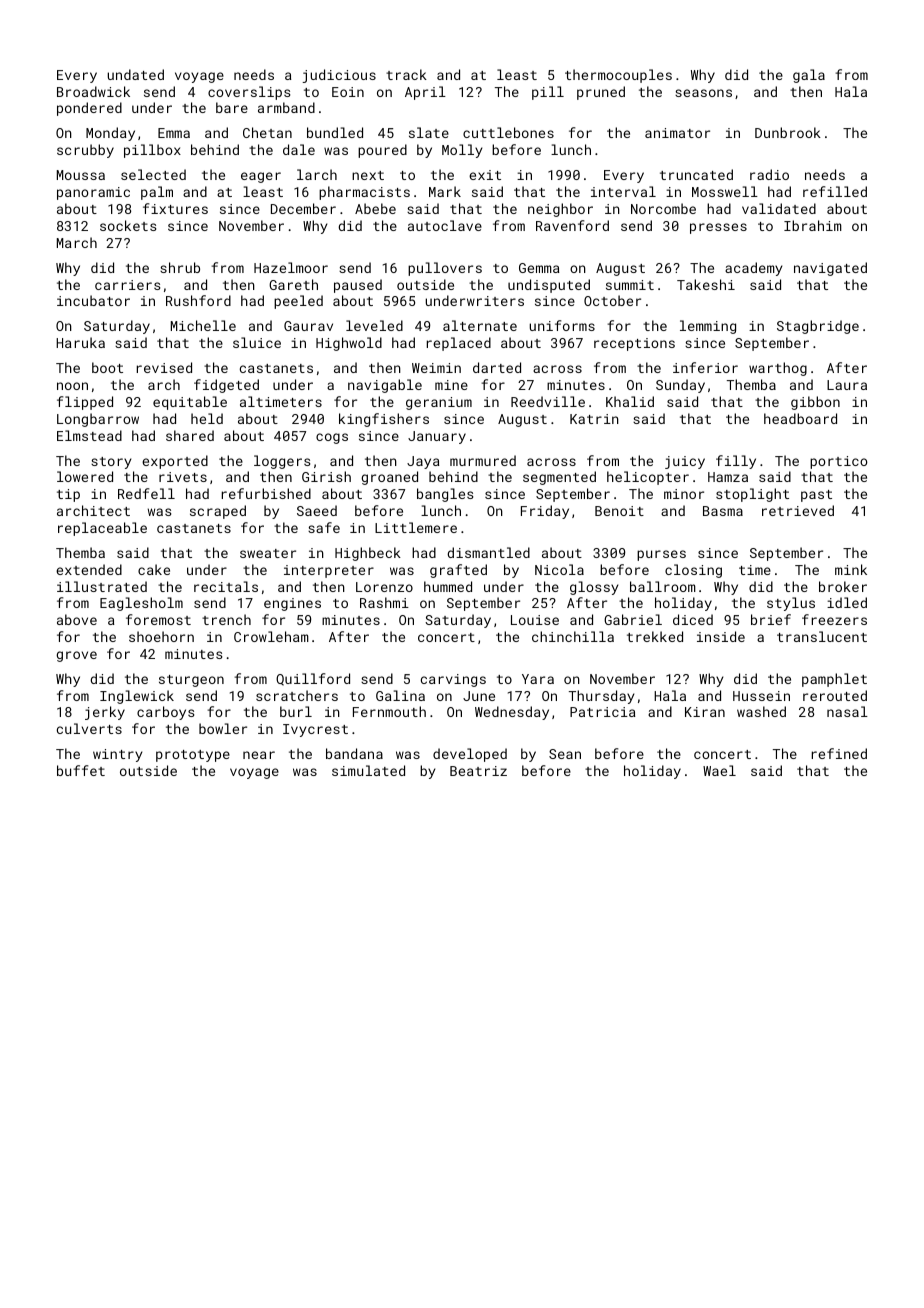 The width and height of the page is (924, 1308). I want to click on uniforms, so click(562, 325).
